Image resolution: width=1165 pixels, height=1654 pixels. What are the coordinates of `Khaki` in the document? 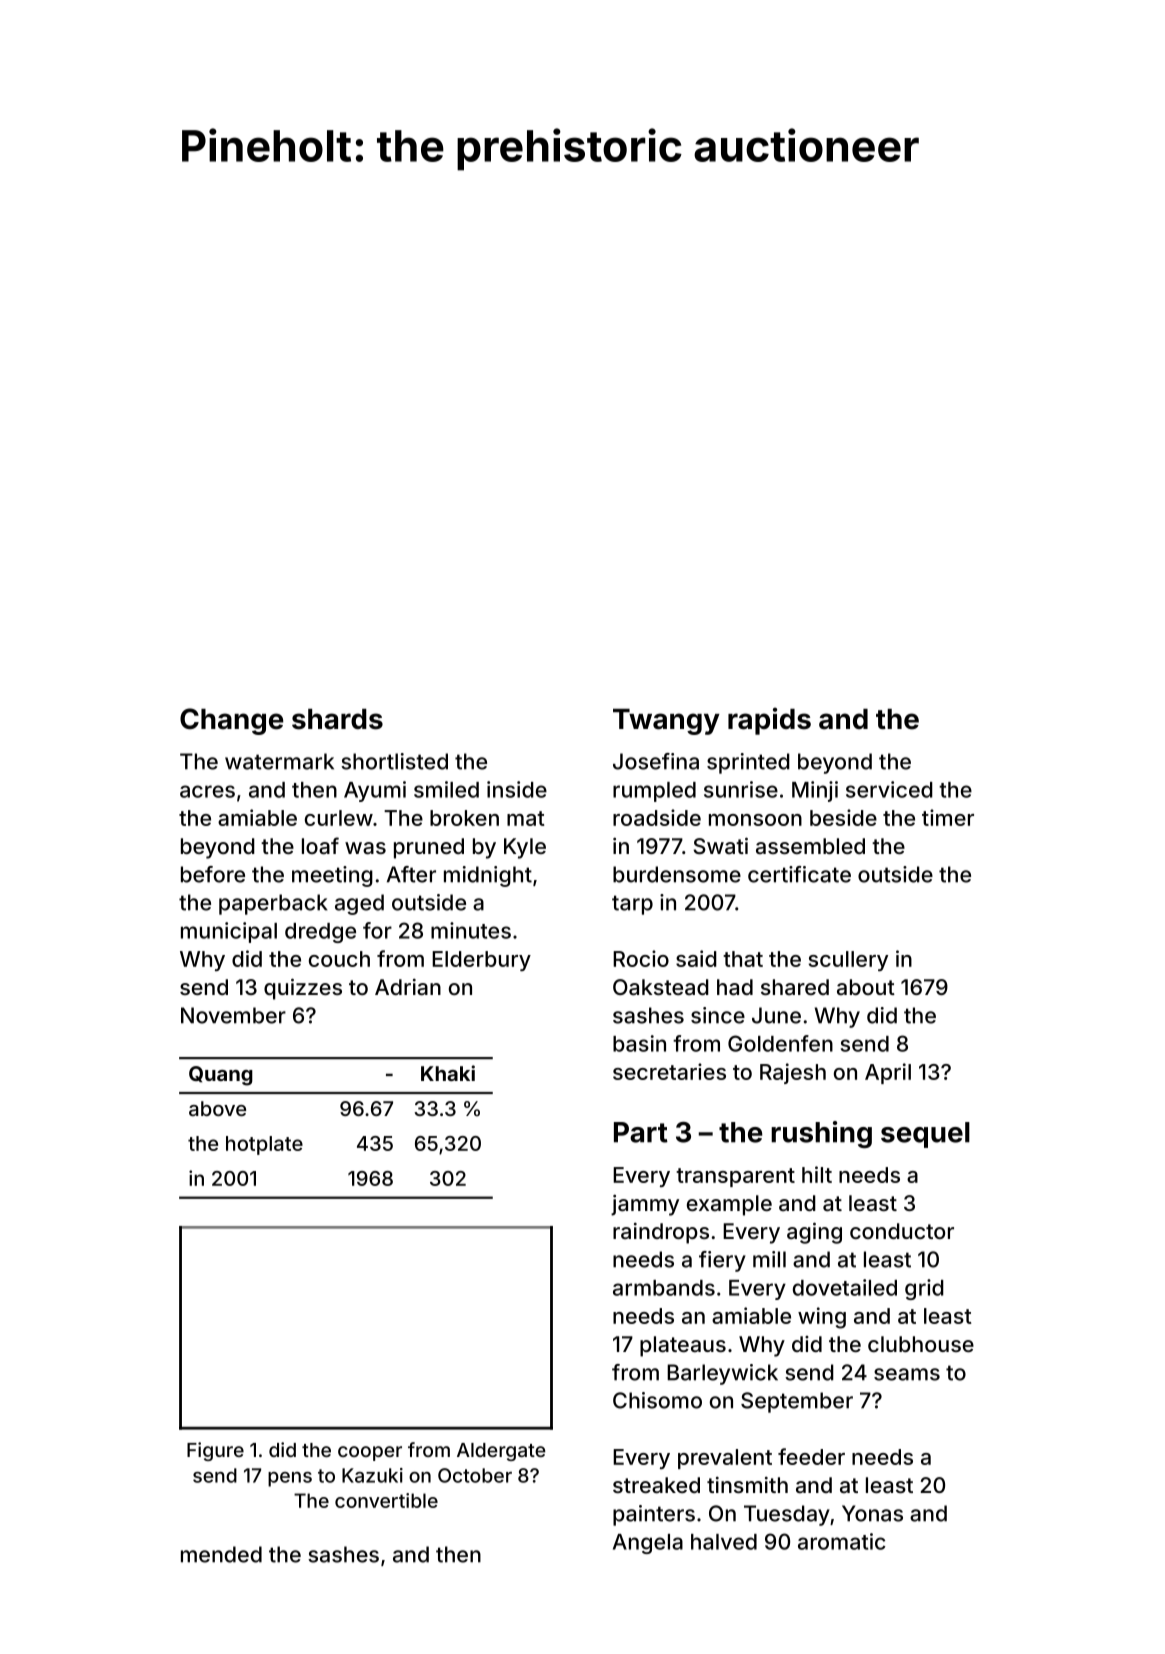 It's located at (448, 1073).
